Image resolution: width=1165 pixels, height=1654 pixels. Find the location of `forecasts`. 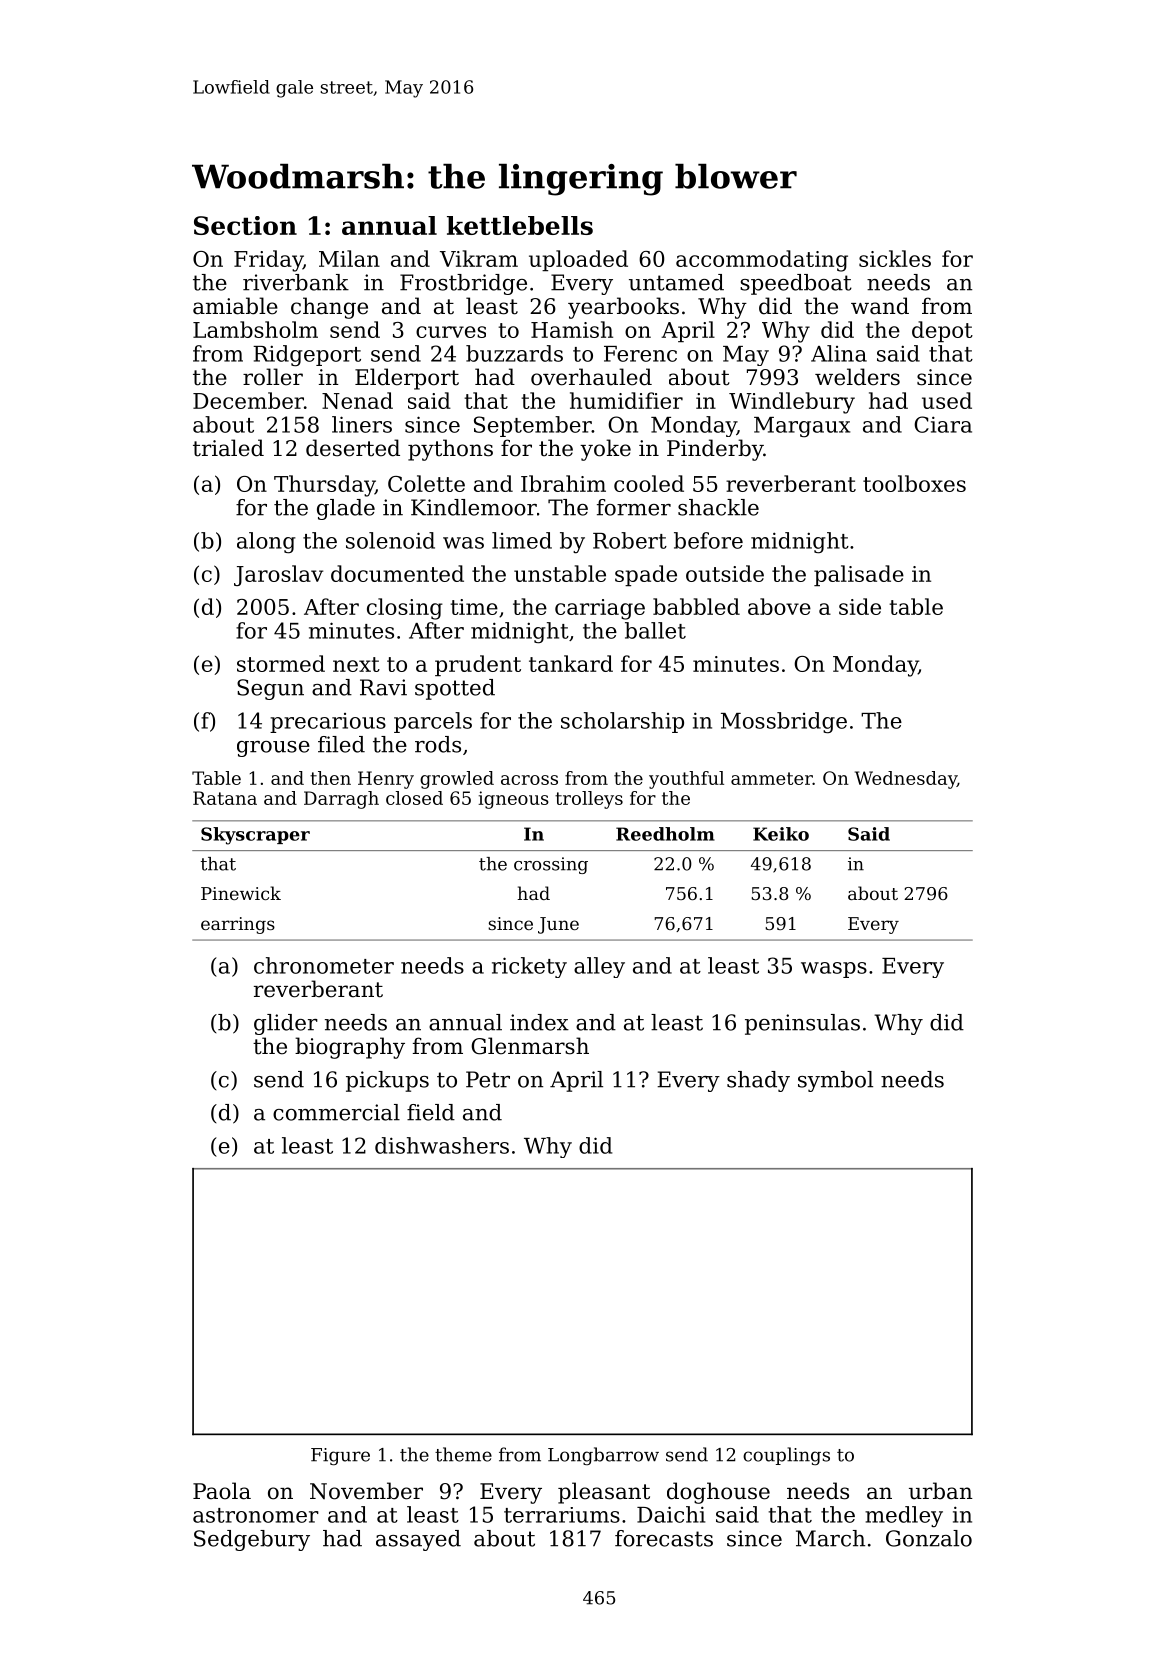

forecasts is located at coordinates (664, 1538).
